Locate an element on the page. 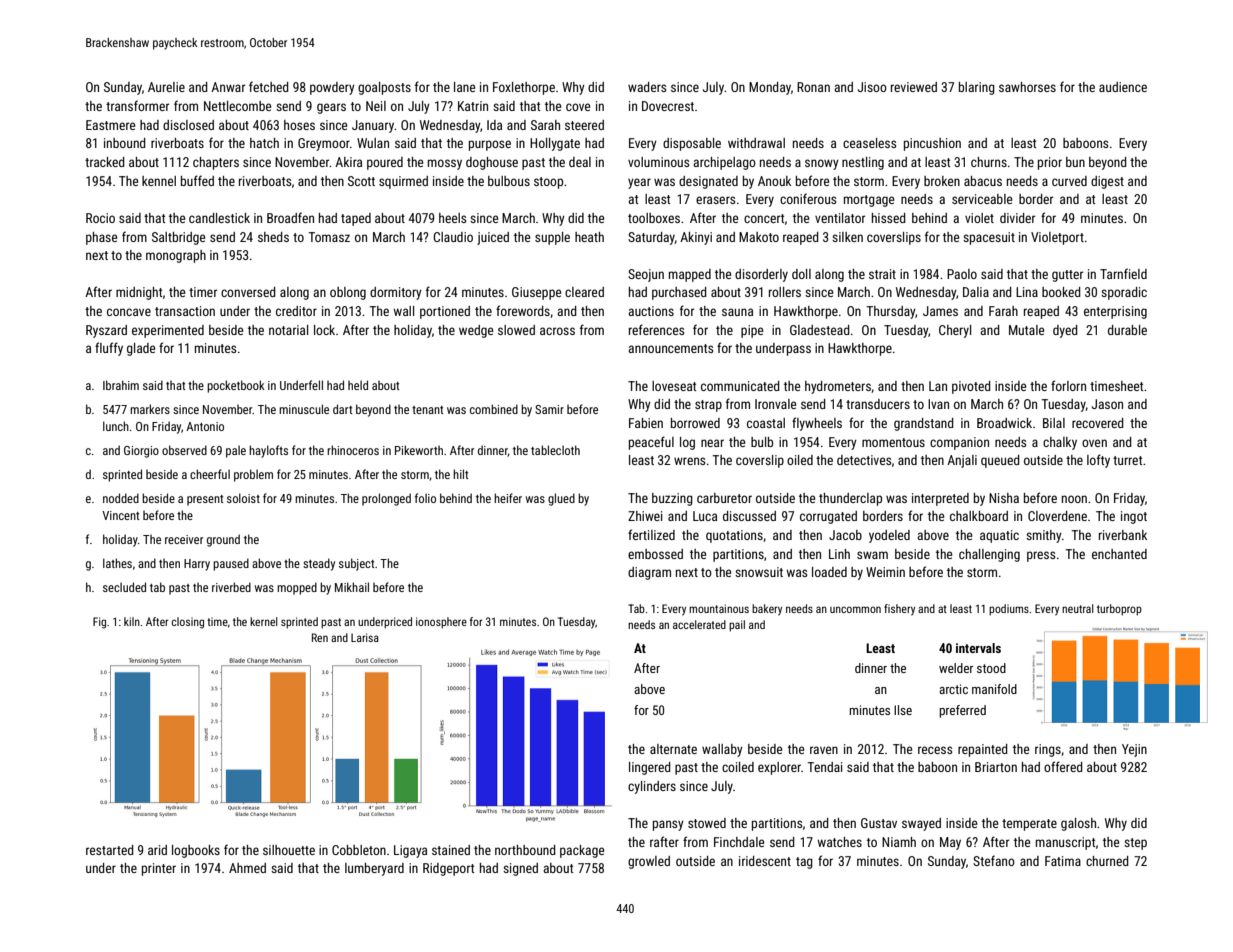 This page has width=1233, height=952. closing is located at coordinates (188, 623).
